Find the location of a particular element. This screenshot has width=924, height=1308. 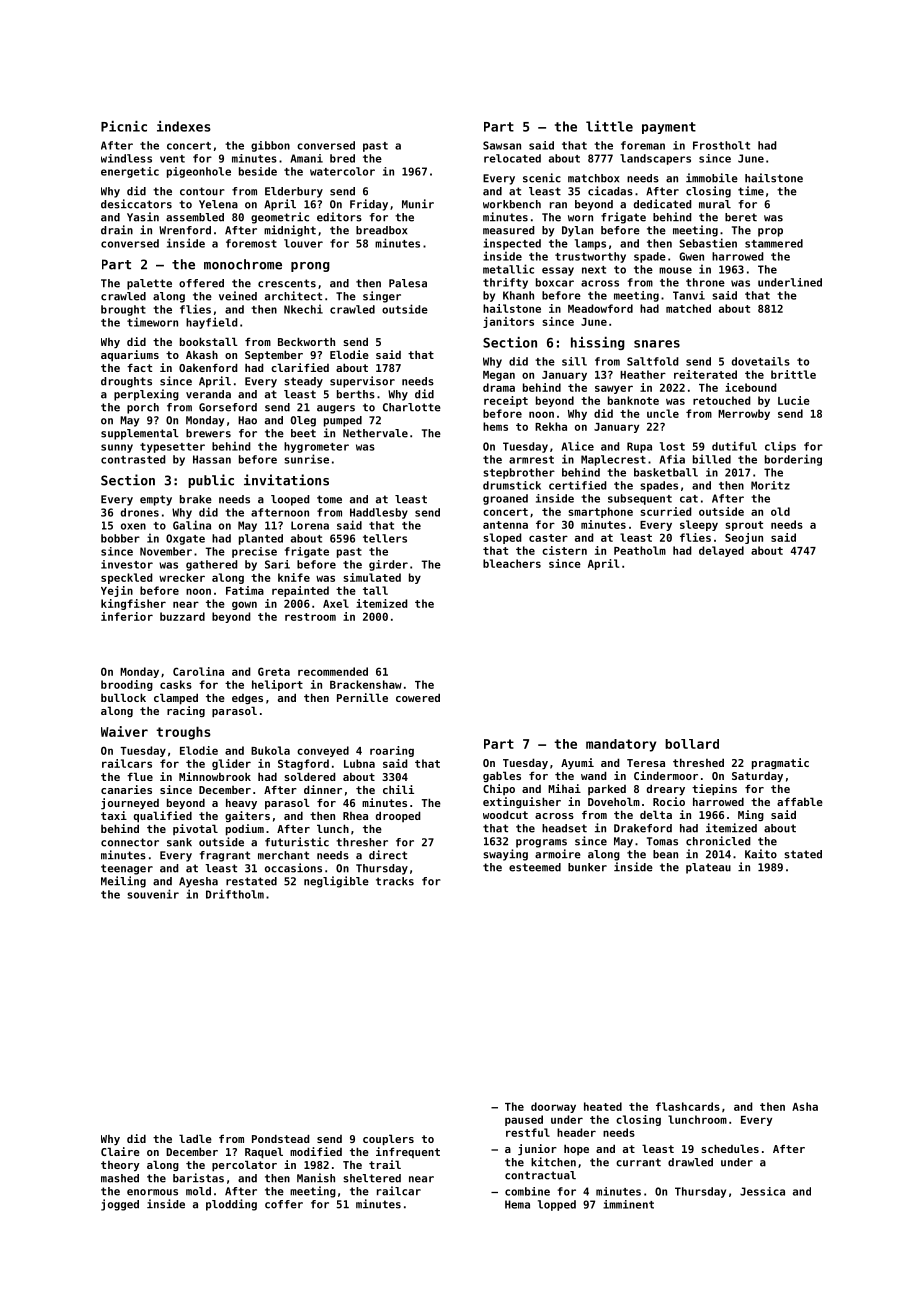

pragmatic is located at coordinates (780, 764).
